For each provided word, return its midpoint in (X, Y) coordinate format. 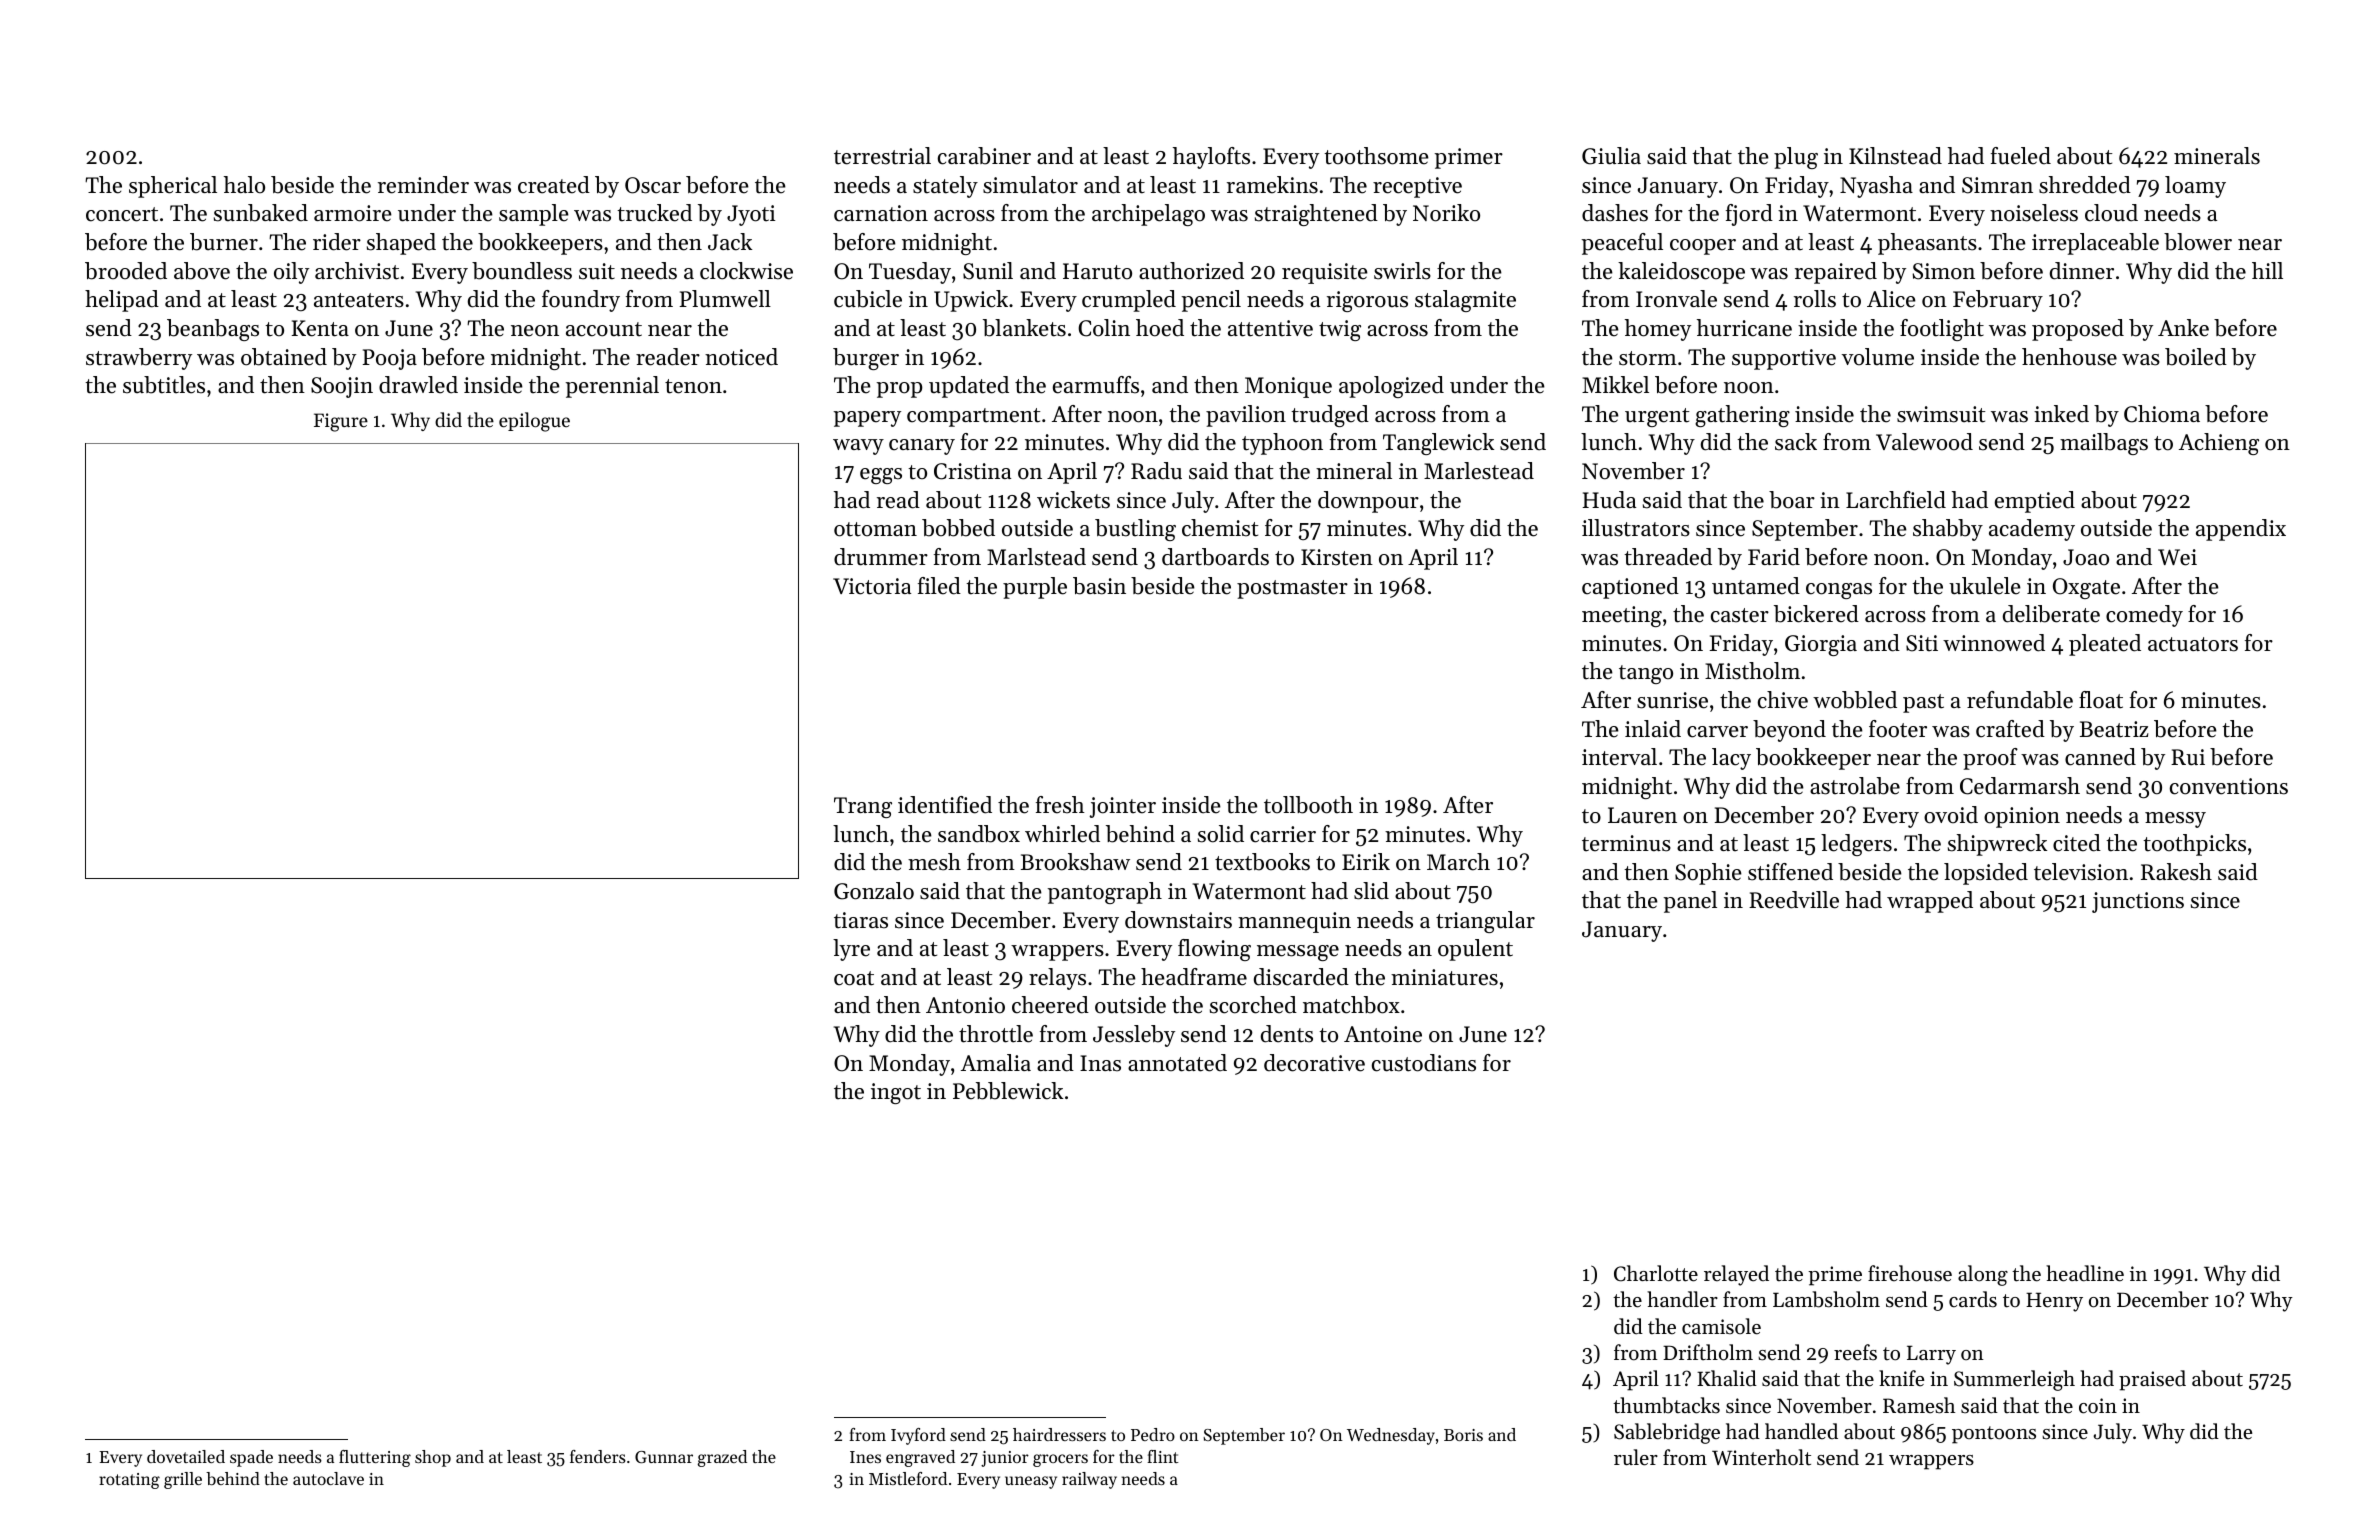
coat (854, 978)
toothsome (1376, 156)
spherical (173, 187)
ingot (896, 1093)
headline (2085, 1273)
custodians (1424, 1063)
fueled (2021, 156)
